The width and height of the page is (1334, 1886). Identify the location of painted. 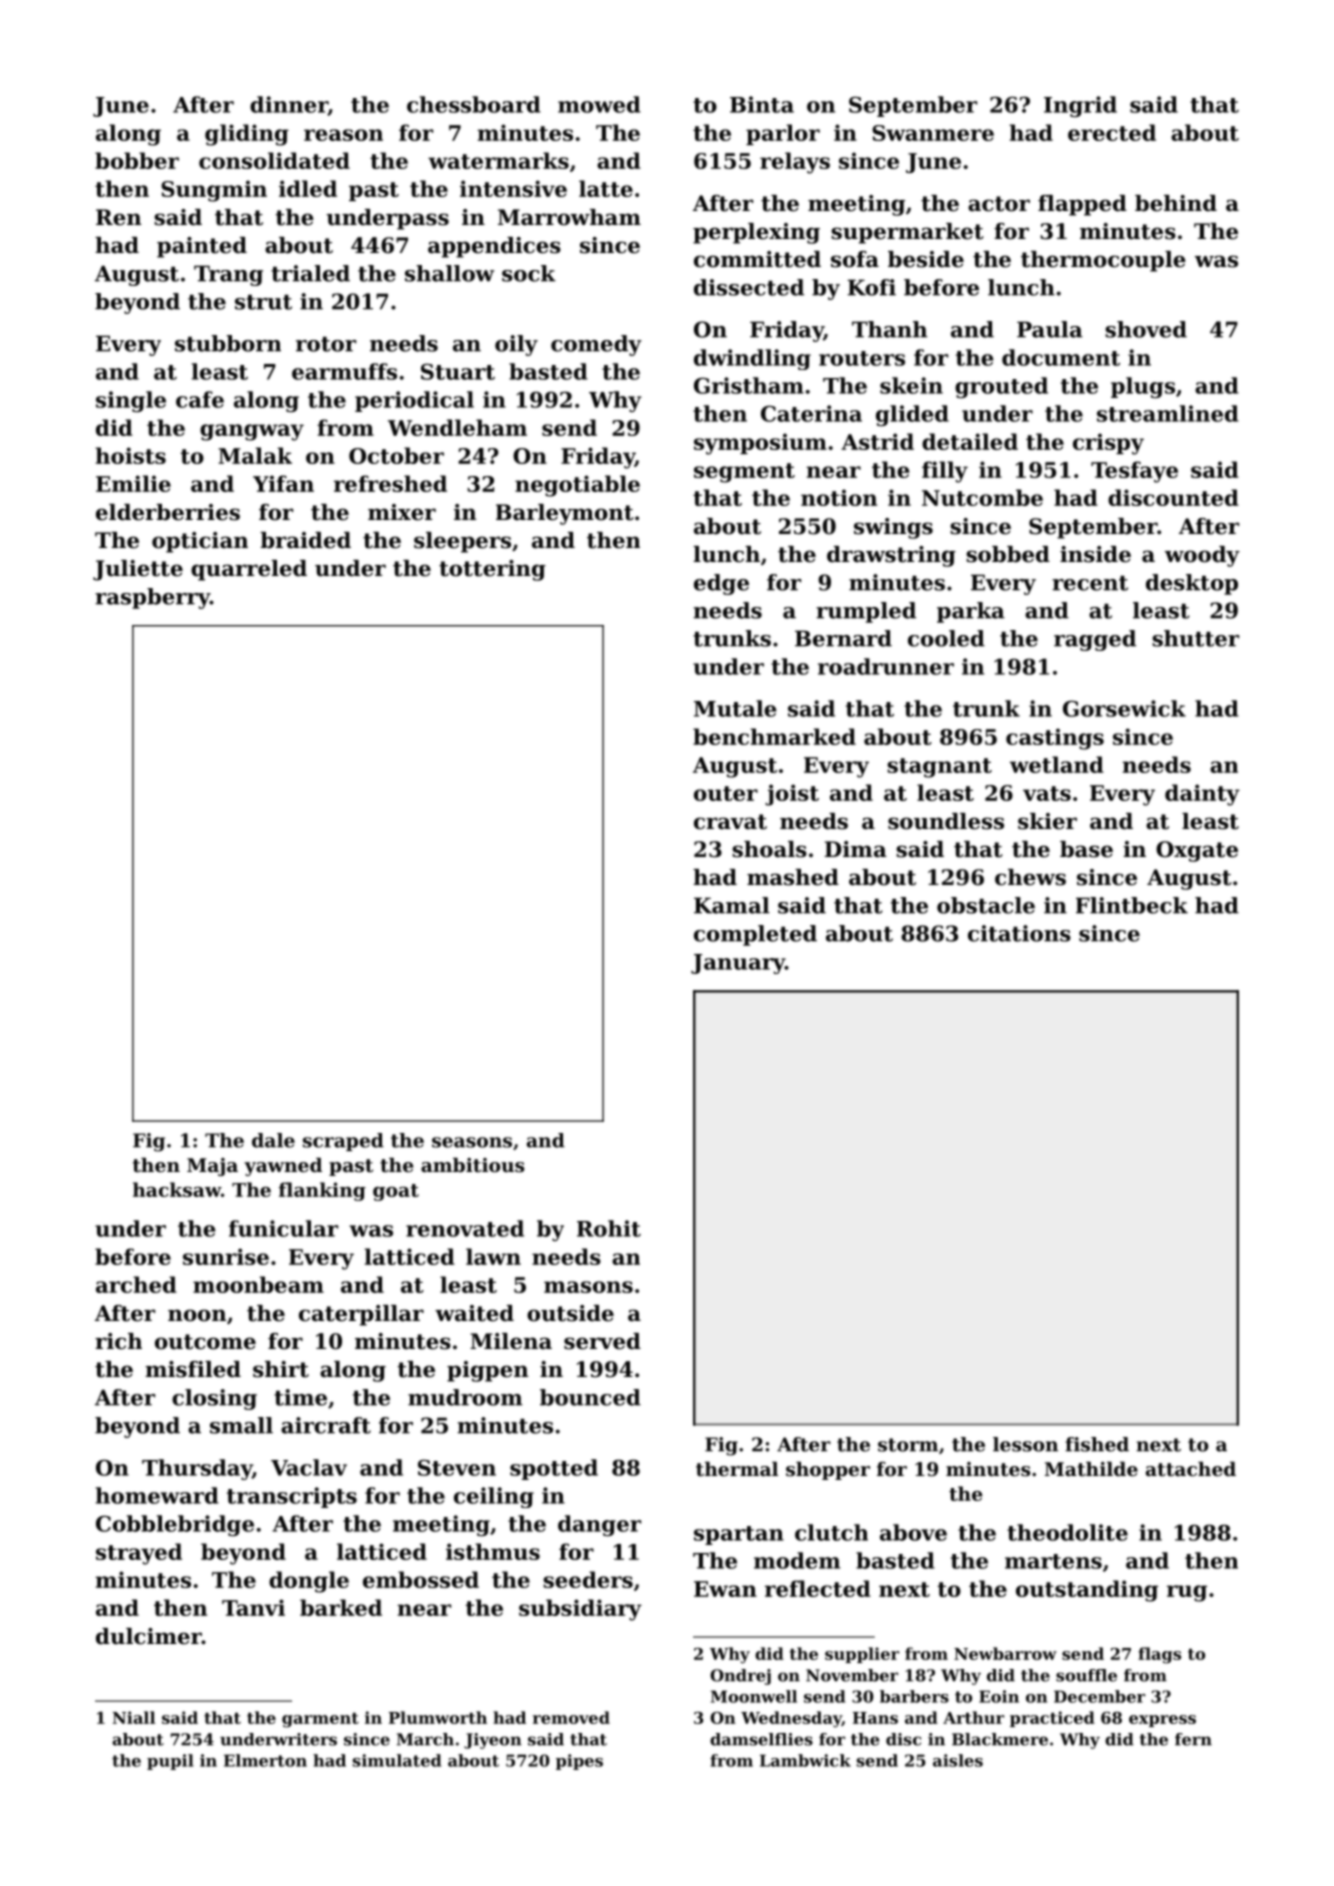
(202, 247).
